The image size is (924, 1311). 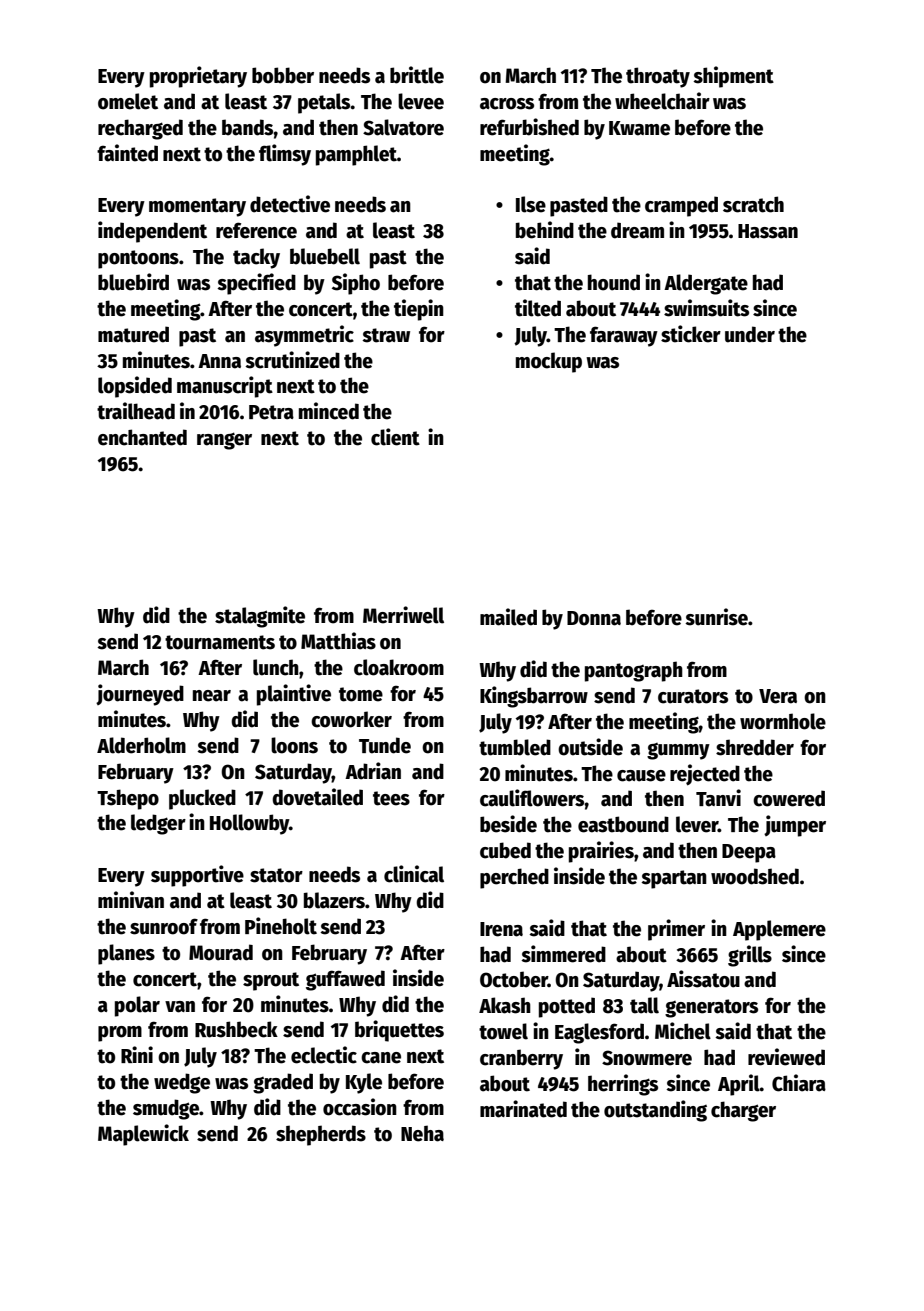 What do you see at coordinates (753, 204) in the page?
I see `scratch` at bounding box center [753, 204].
